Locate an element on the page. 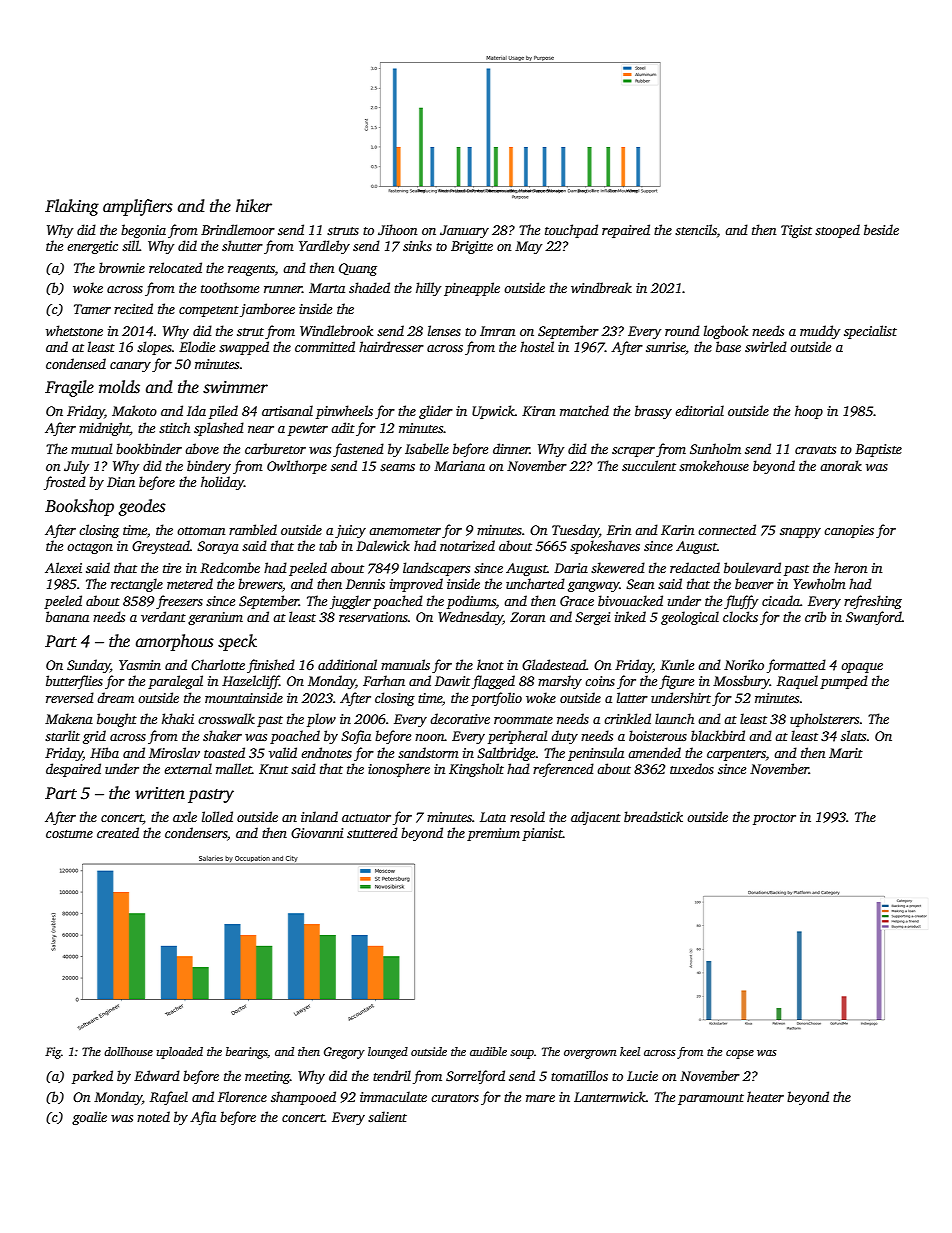 The image size is (952, 1233). Flaking is located at coordinates (72, 207).
